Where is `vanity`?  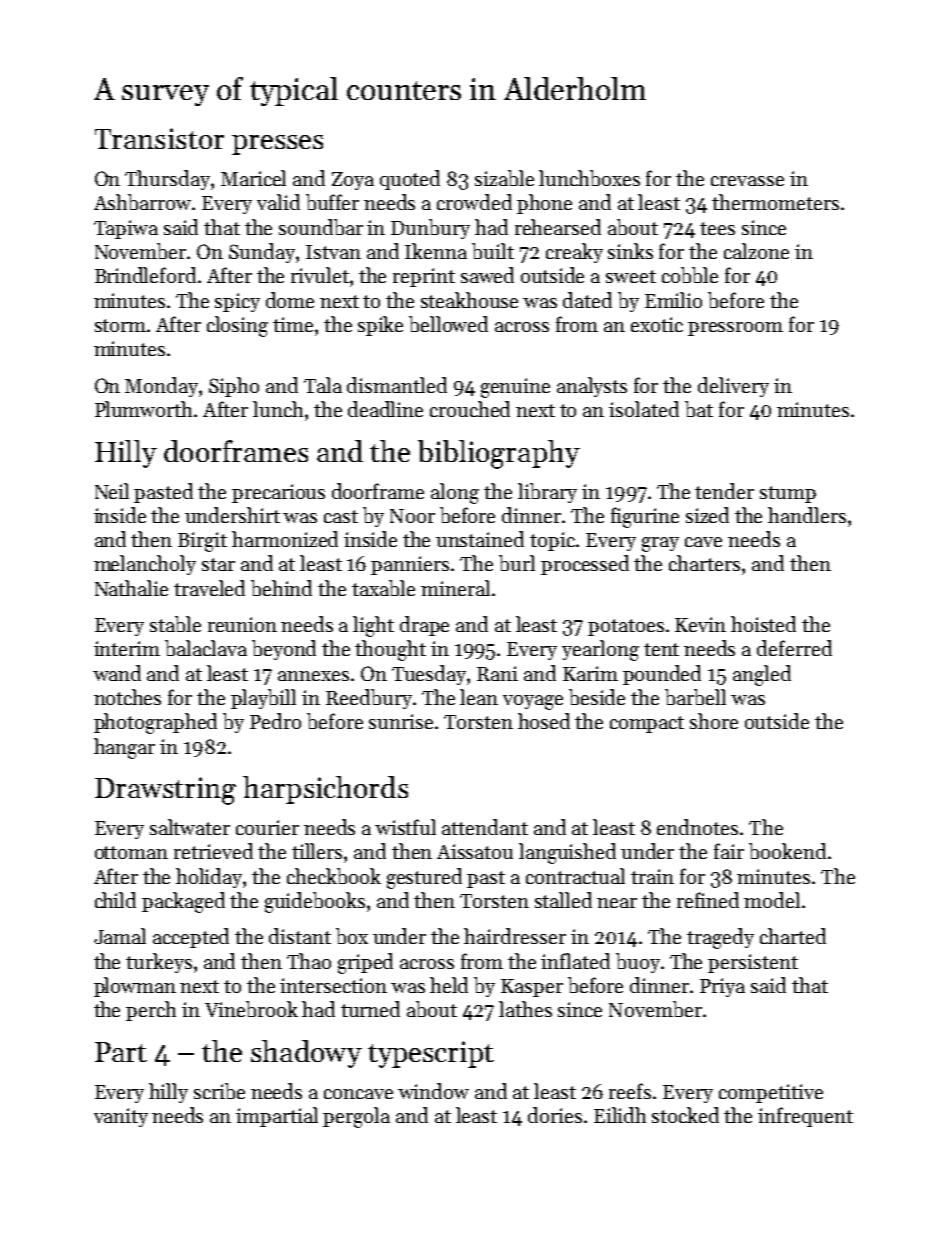 vanity is located at coordinates (121, 1117).
